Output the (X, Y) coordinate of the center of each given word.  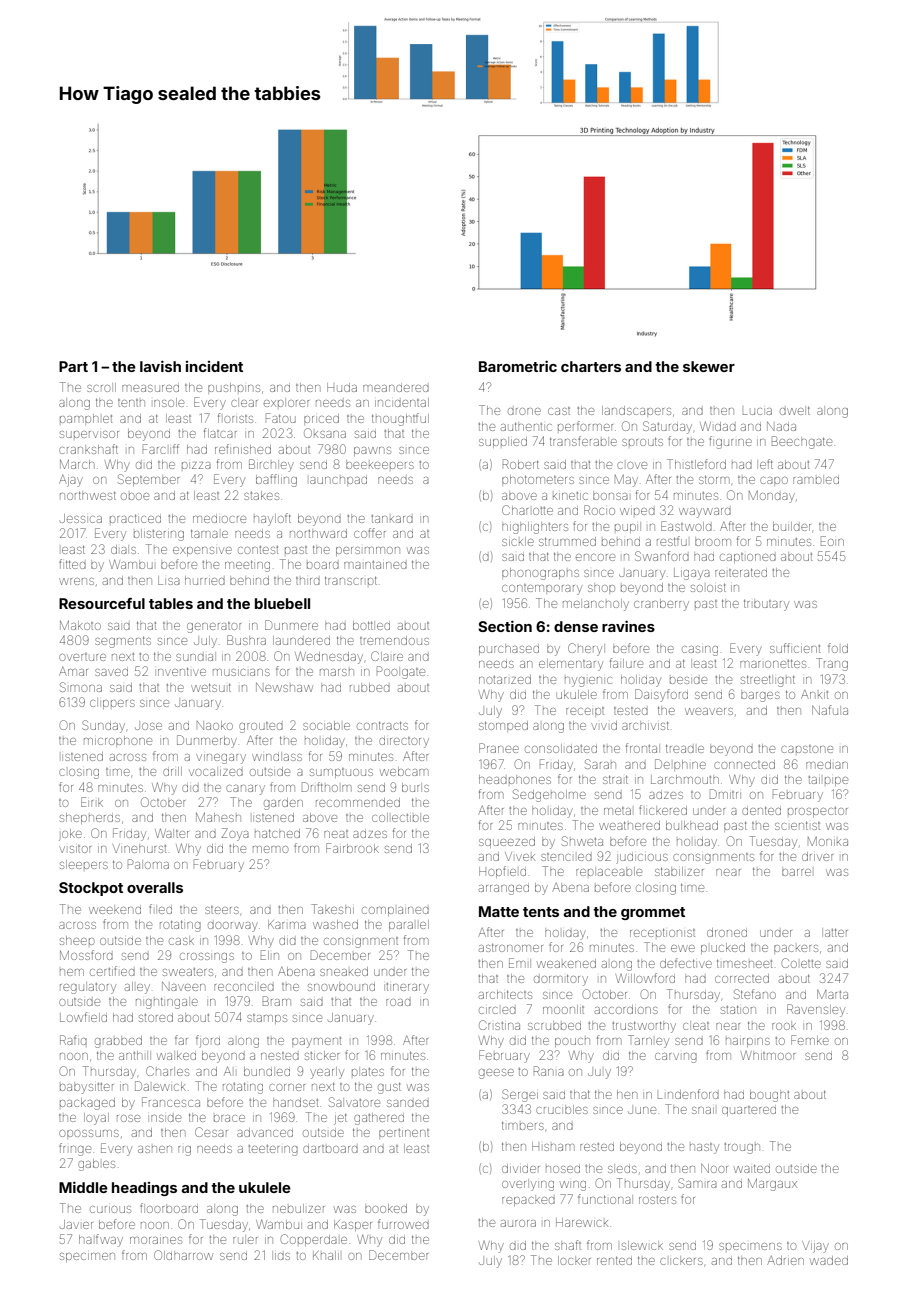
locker (574, 1260)
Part (73, 366)
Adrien (785, 1260)
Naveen (183, 986)
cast (559, 411)
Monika (828, 841)
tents (541, 912)
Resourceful (102, 603)
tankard (392, 519)
